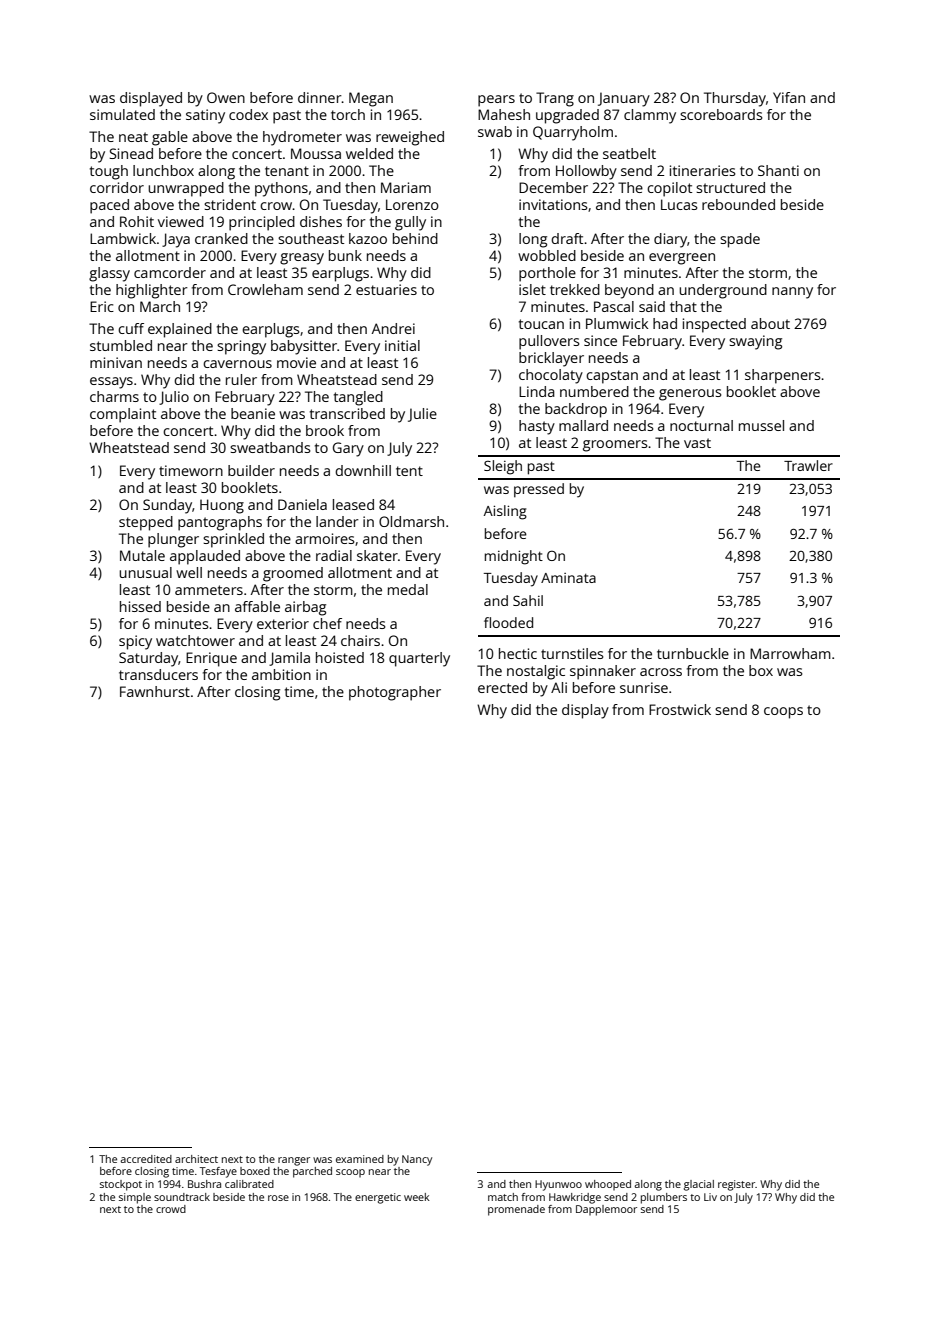 Image resolution: width=929 pixels, height=1320 pixels. Describe the element at coordinates (146, 1159) in the screenshot. I see `accredited` at that location.
